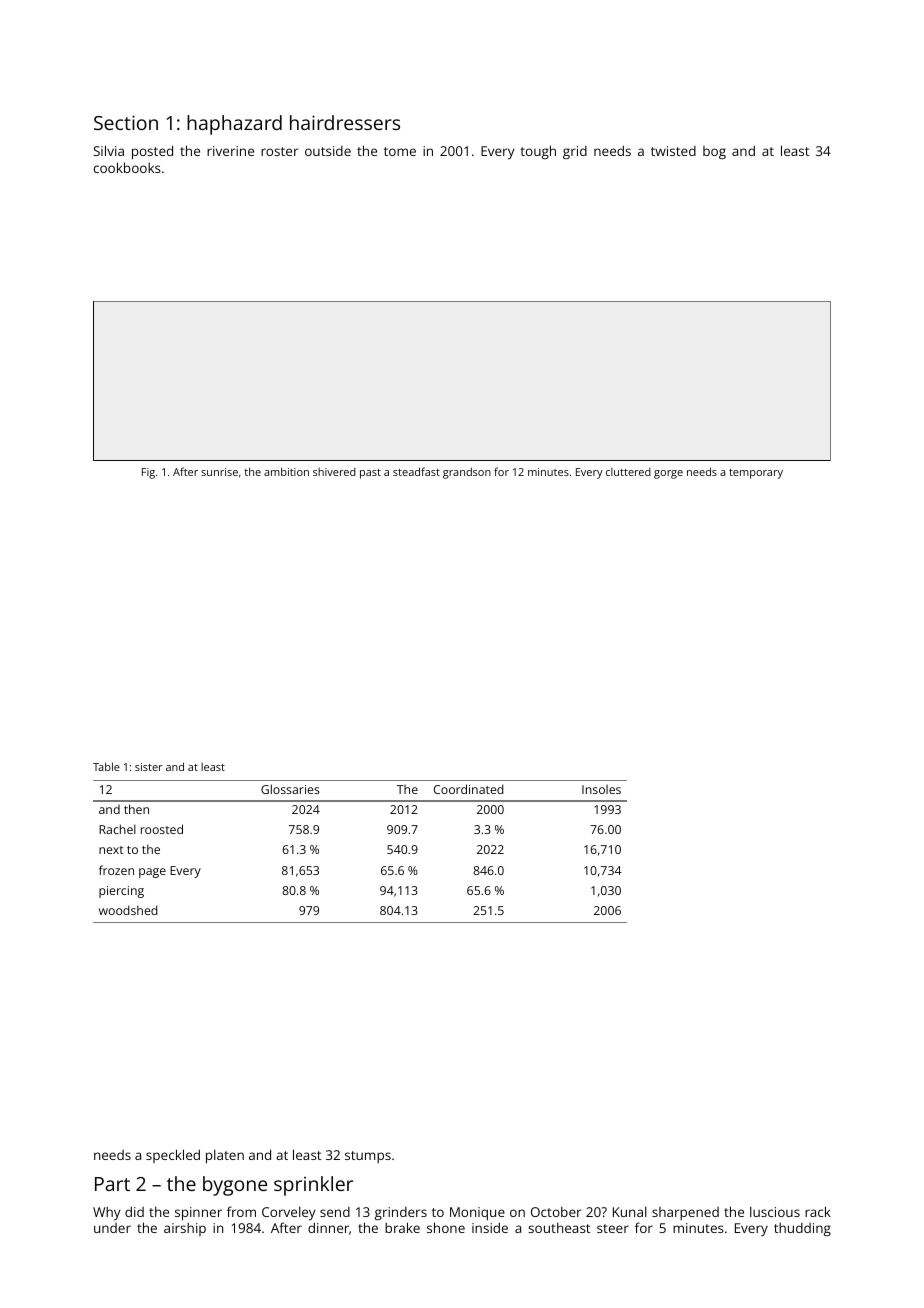 Image resolution: width=924 pixels, height=1308 pixels. I want to click on rack, so click(818, 1211).
